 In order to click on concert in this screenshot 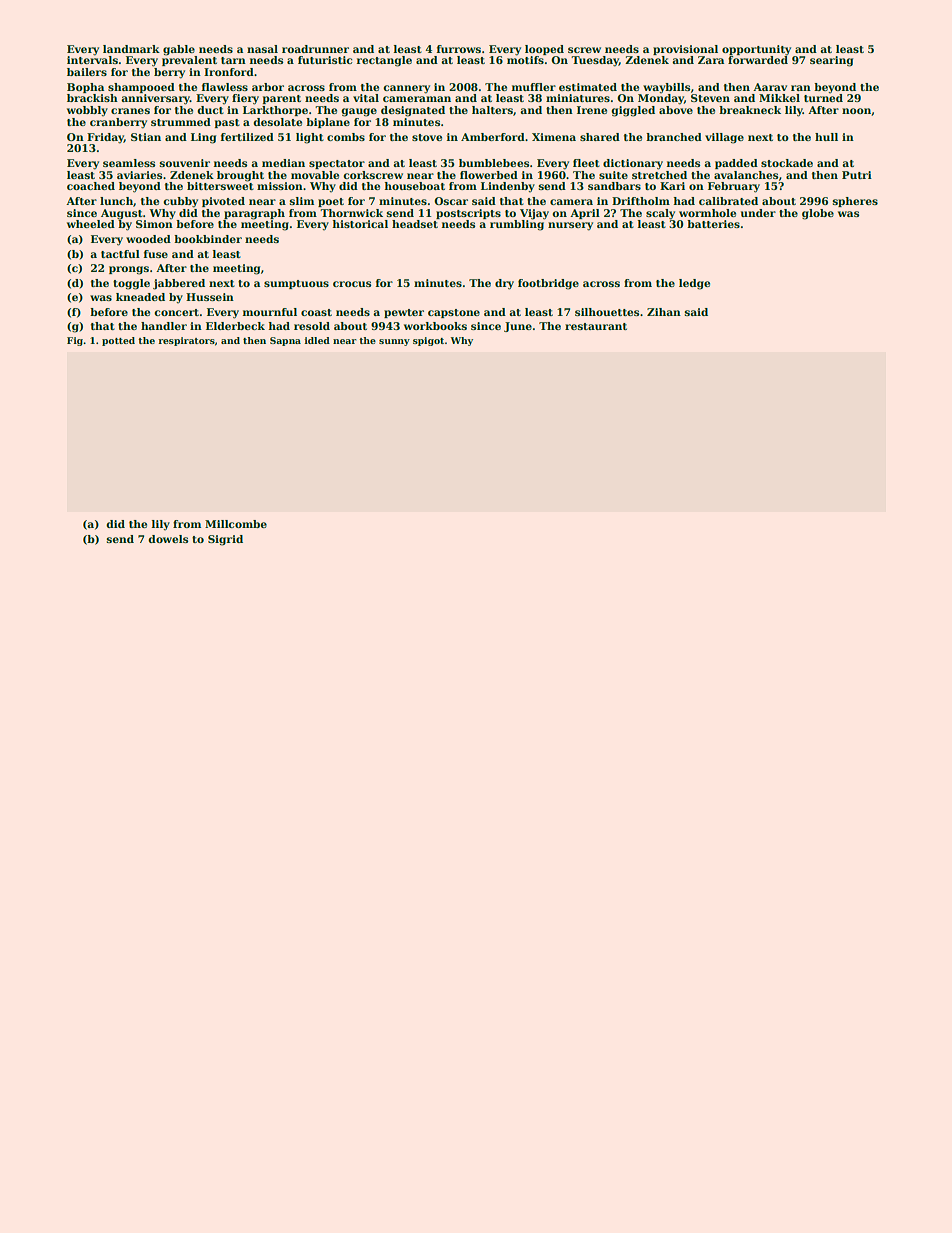, I will do `click(177, 312)`.
